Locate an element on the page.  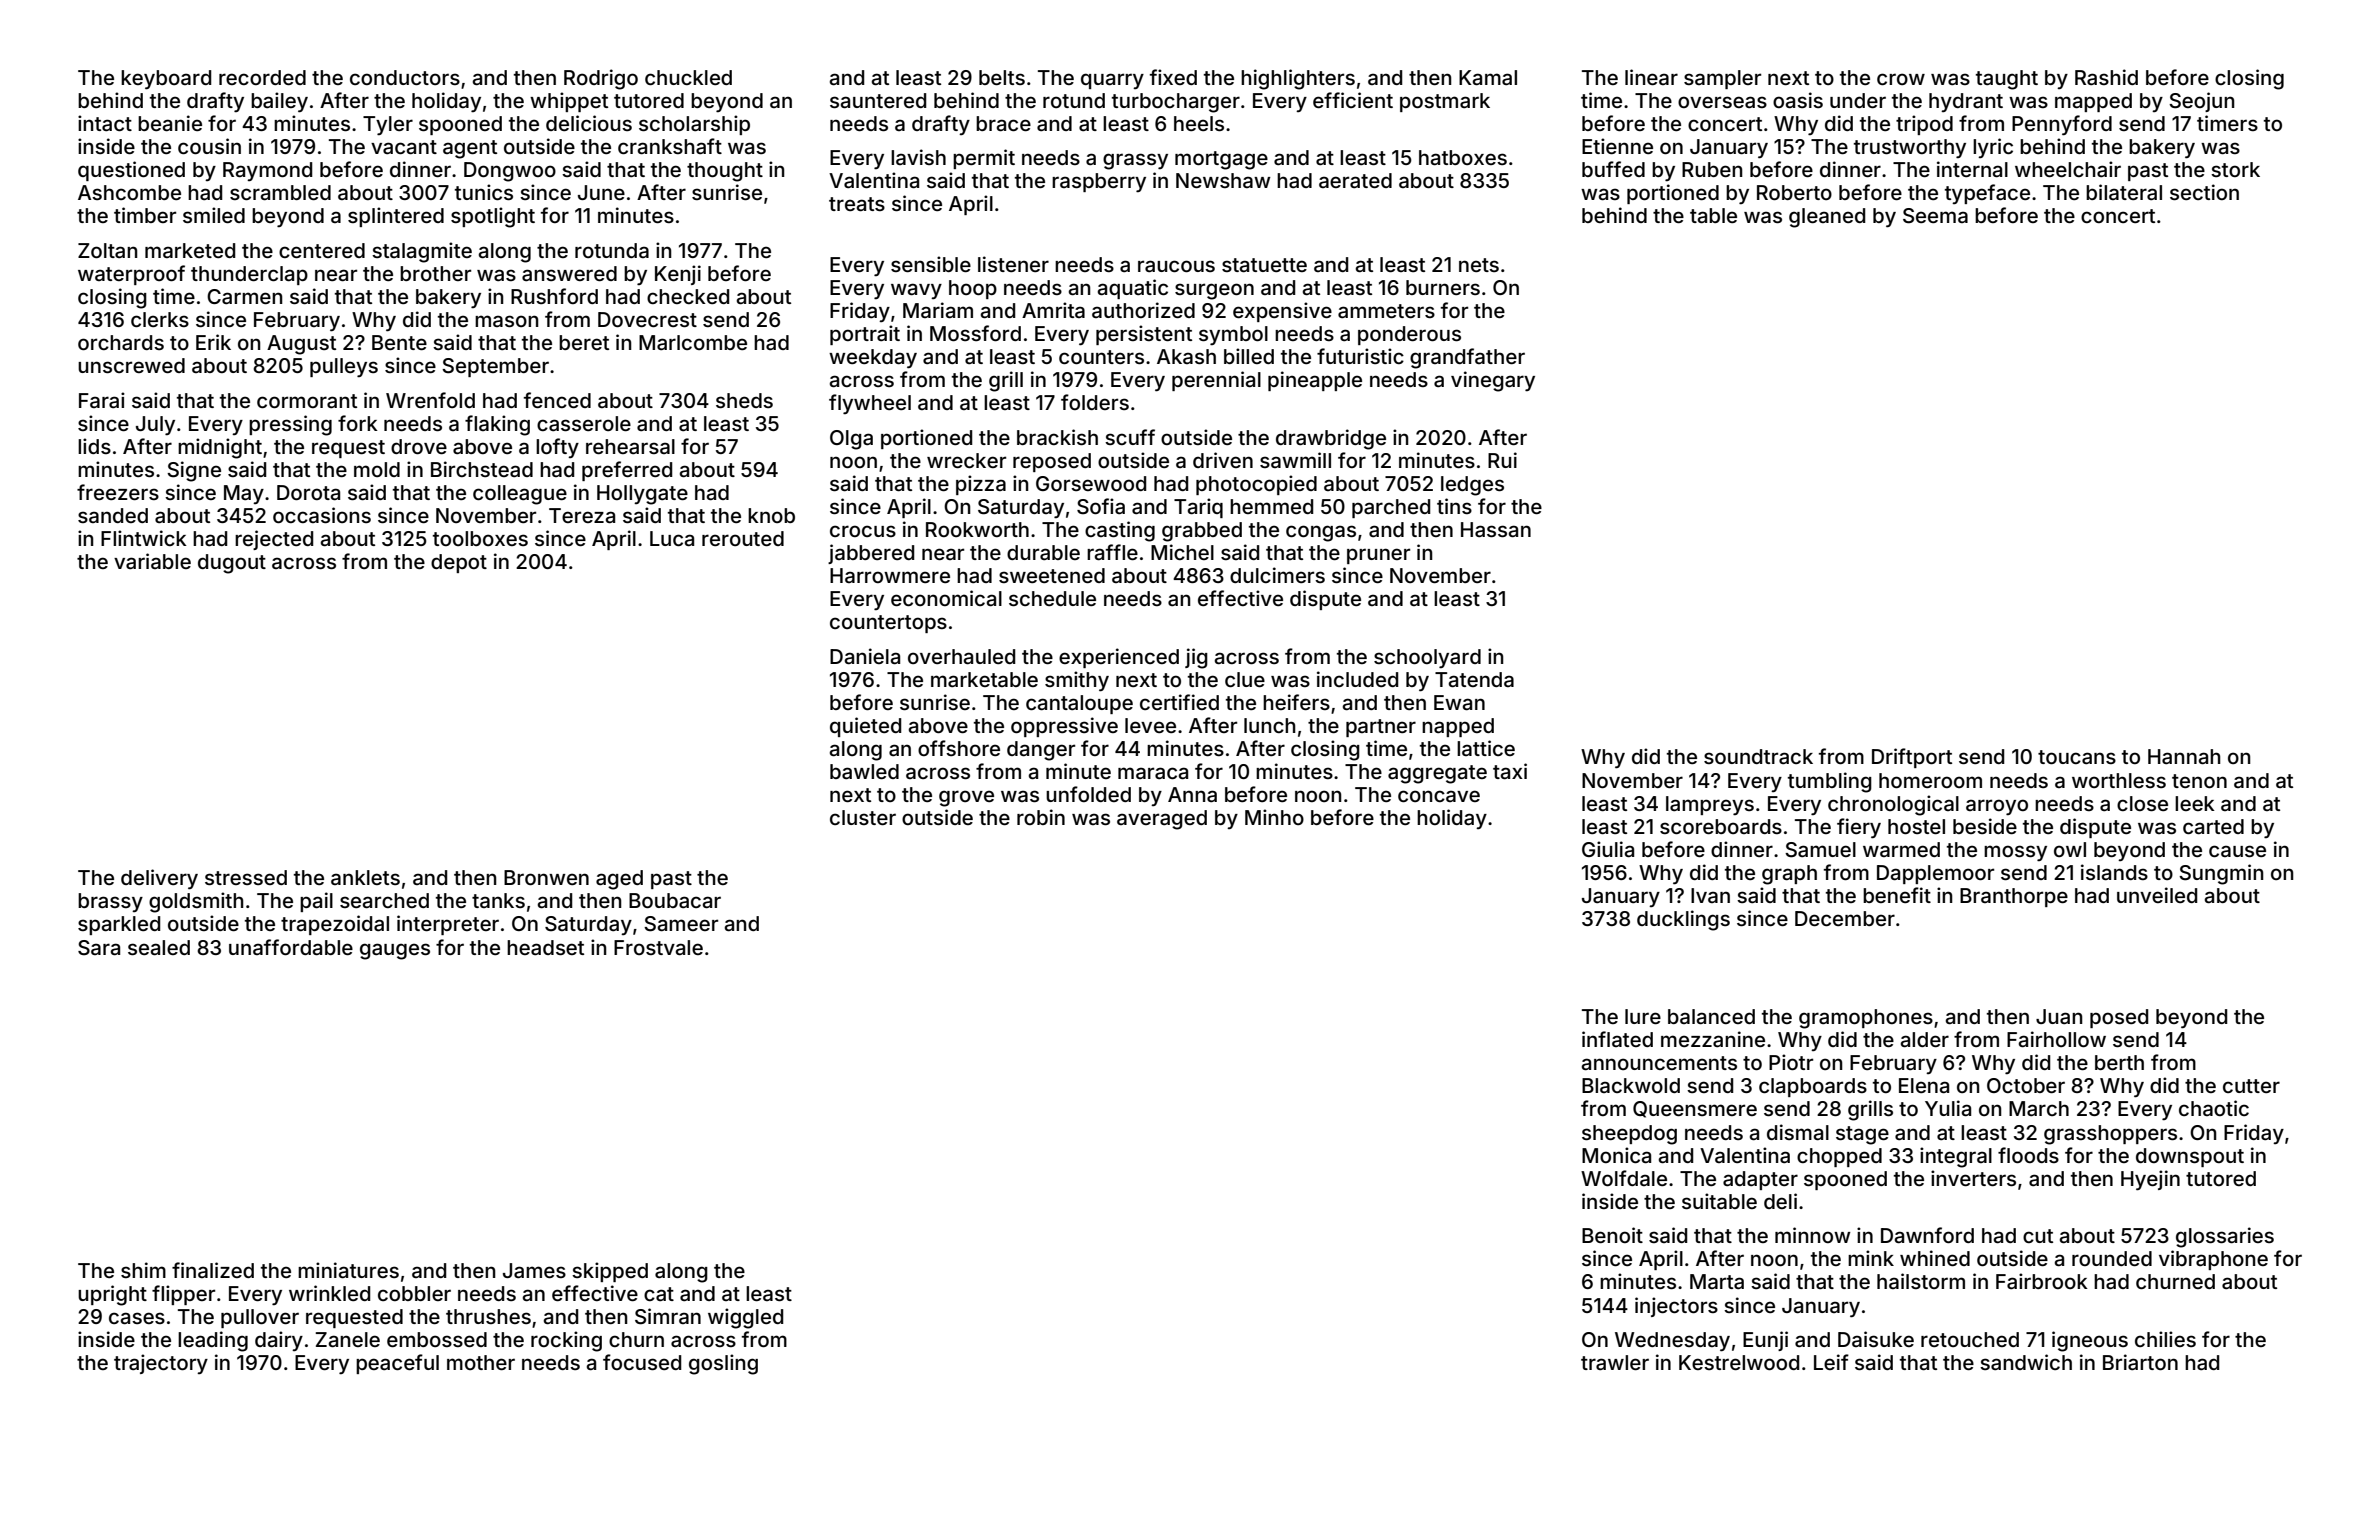
questioned is located at coordinates (131, 171).
